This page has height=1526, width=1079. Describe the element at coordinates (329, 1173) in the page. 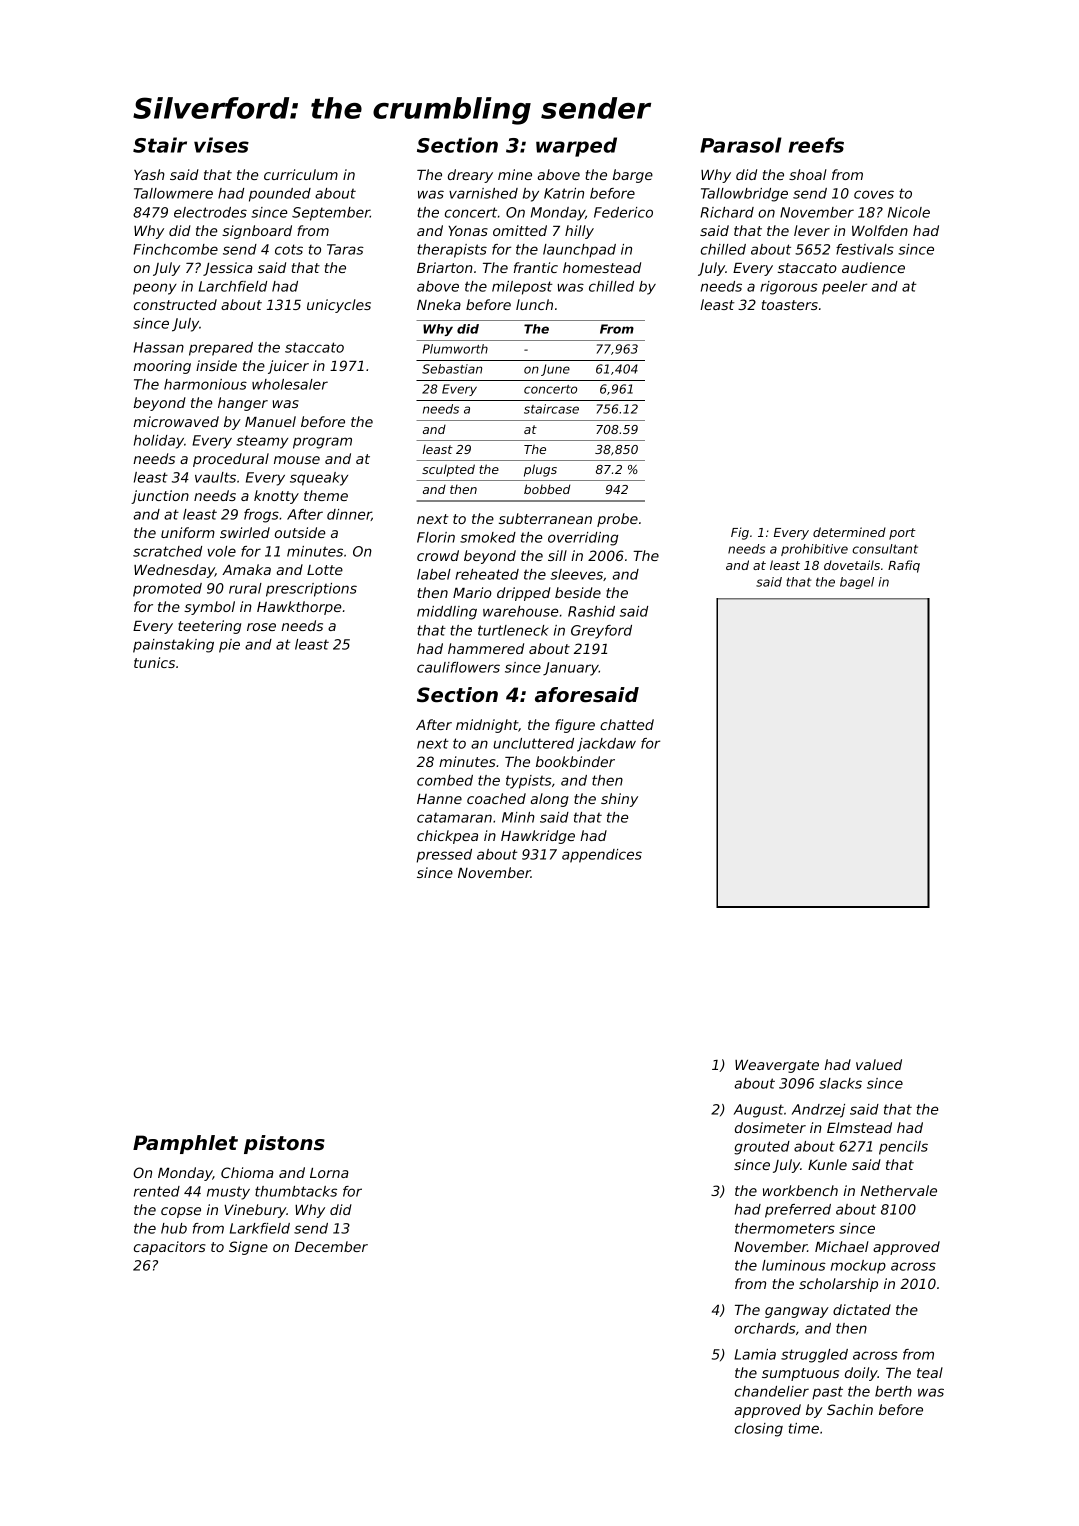

I see `Lorna` at that location.
